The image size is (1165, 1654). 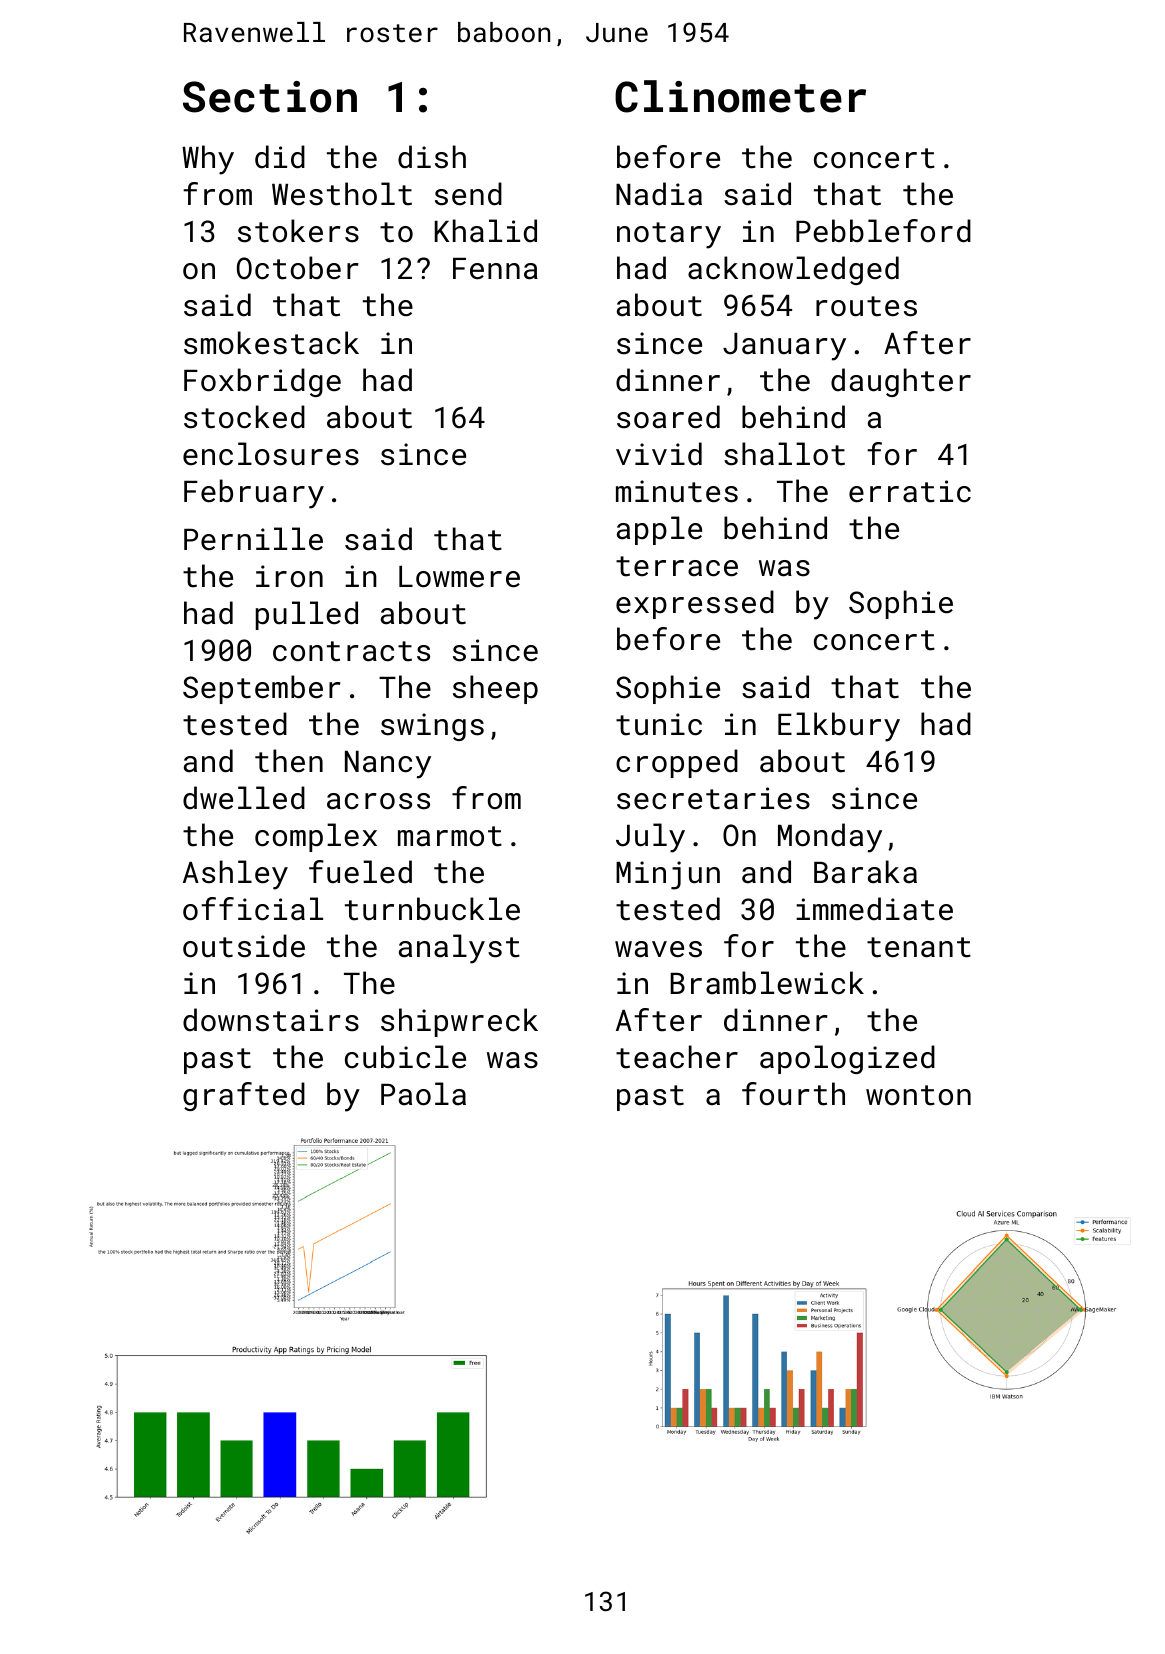 I want to click on fourth, so click(x=793, y=1094).
